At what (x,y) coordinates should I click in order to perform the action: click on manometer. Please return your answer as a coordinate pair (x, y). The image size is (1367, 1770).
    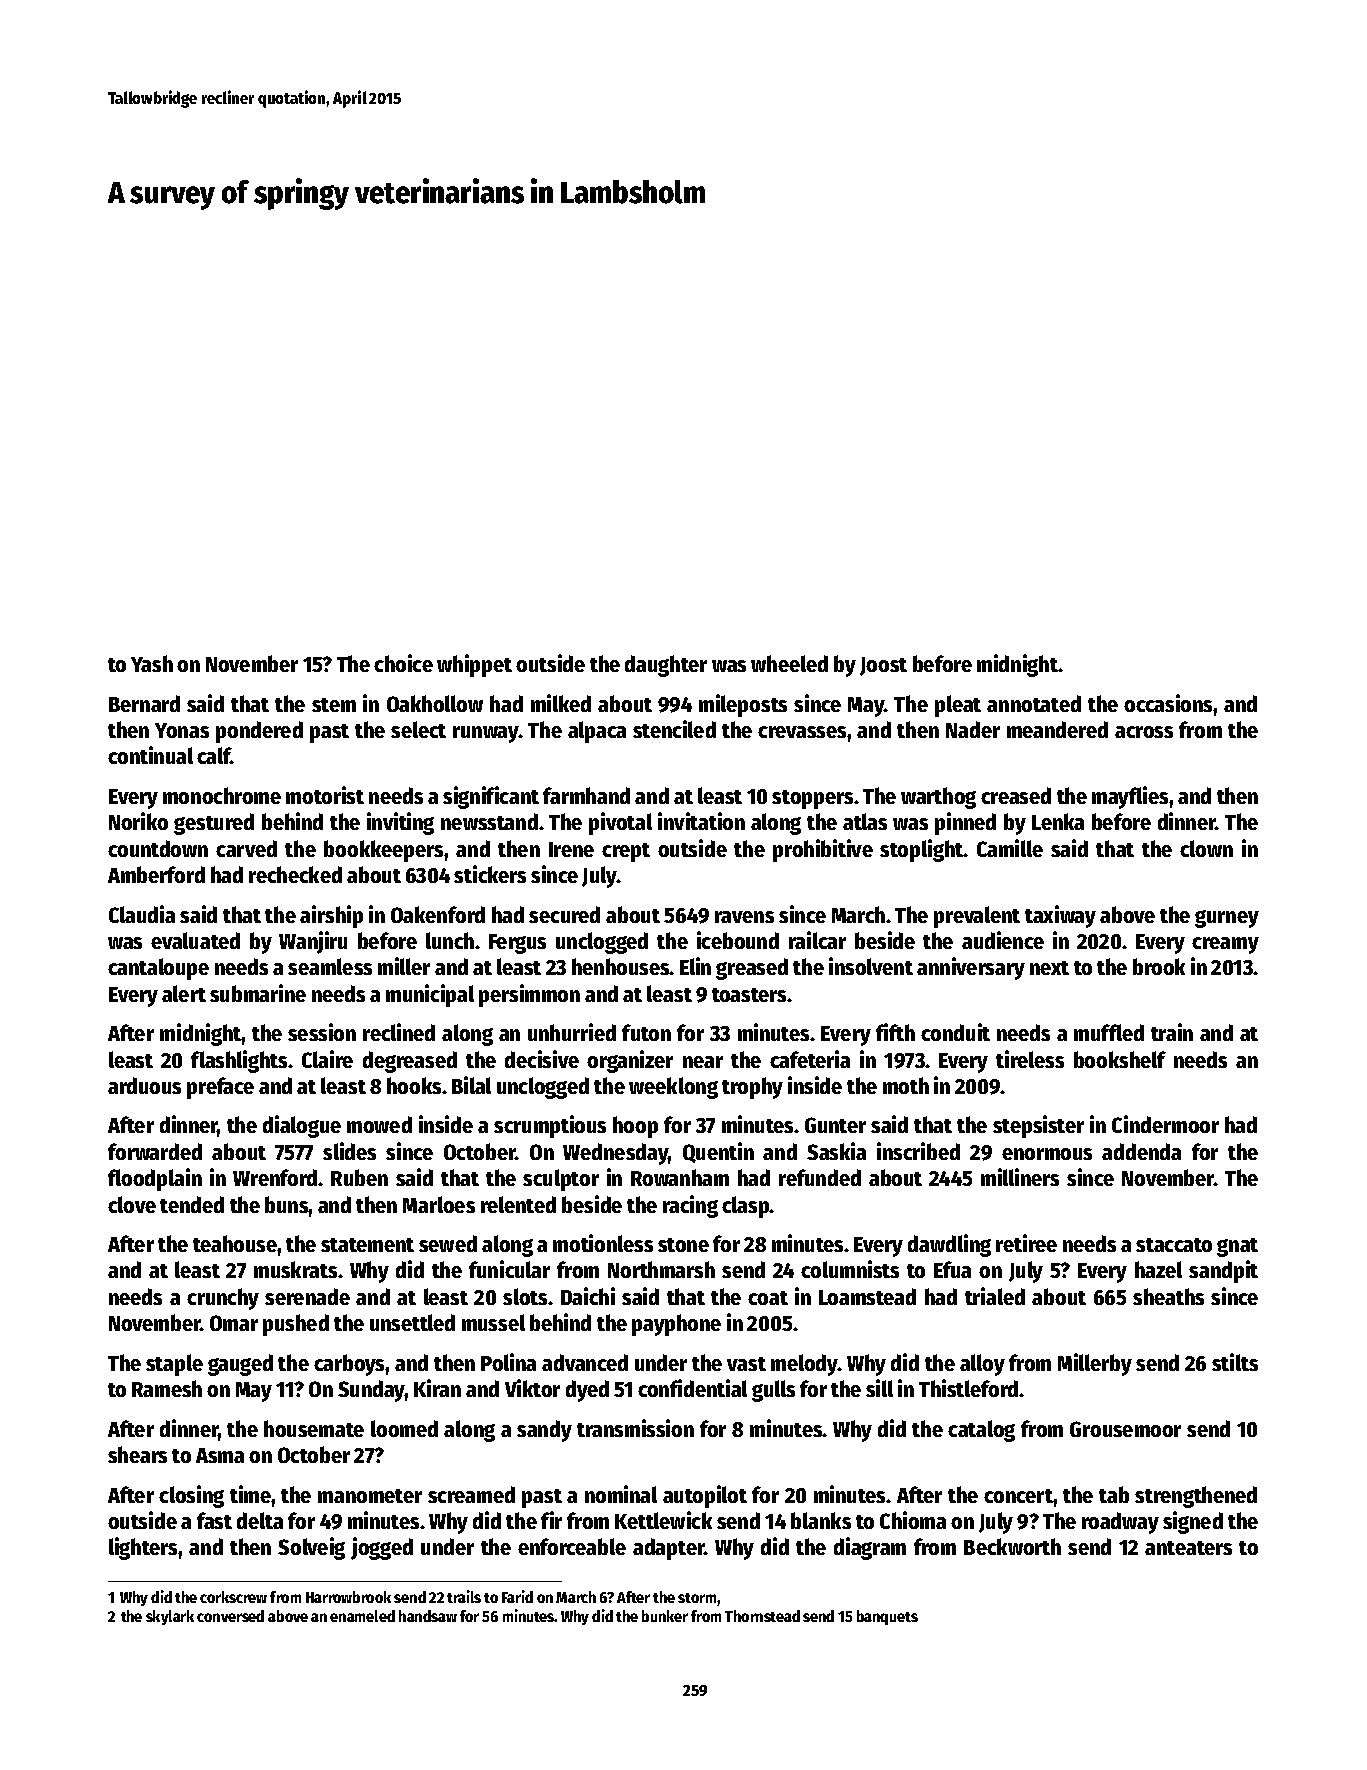
    Looking at the image, I should click on (370, 1496).
